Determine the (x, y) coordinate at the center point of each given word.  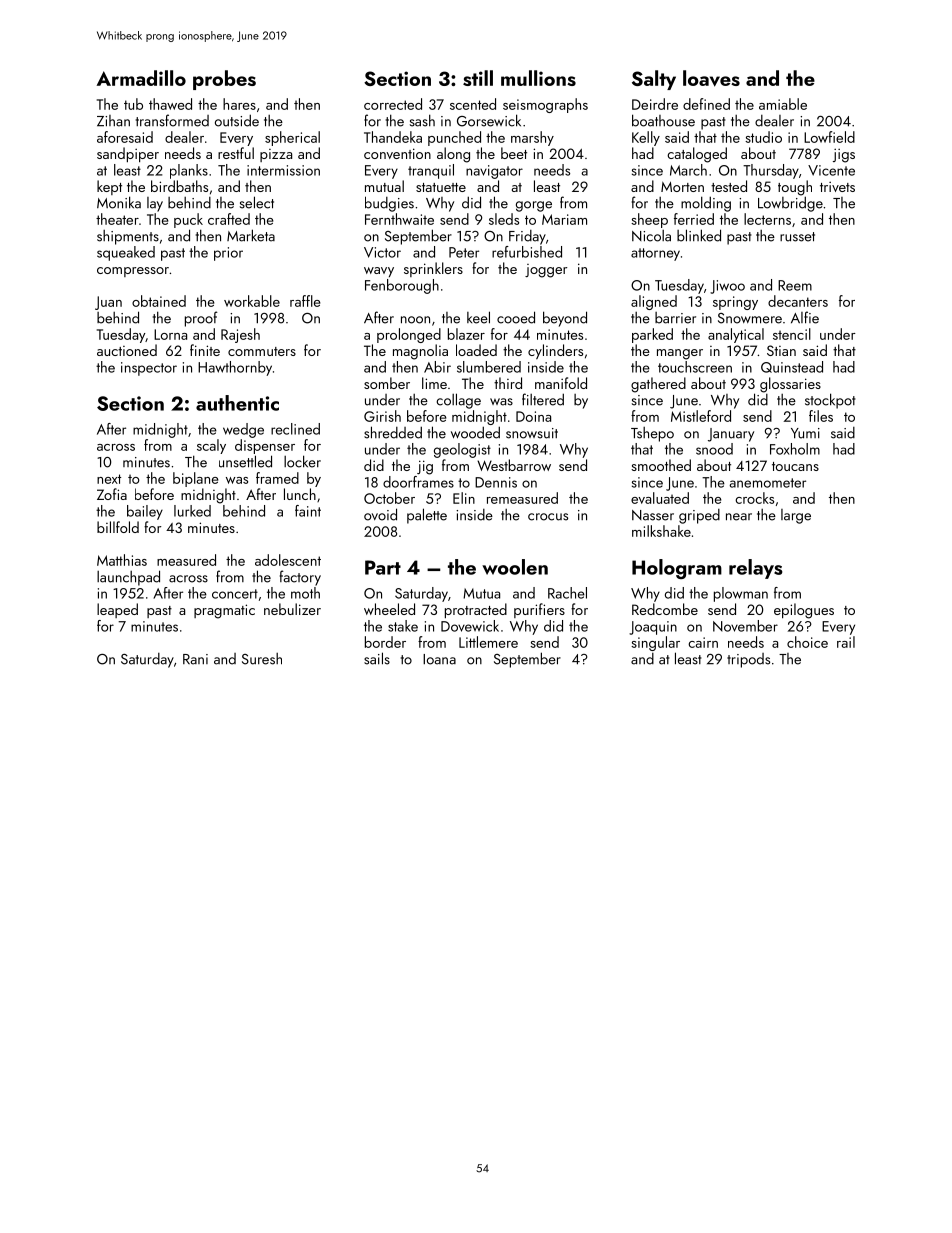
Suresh (262, 659)
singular (655, 643)
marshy (532, 138)
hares (239, 104)
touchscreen (695, 367)
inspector (149, 369)
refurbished (527, 252)
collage (458, 401)
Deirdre (655, 104)
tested (729, 186)
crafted (229, 219)
